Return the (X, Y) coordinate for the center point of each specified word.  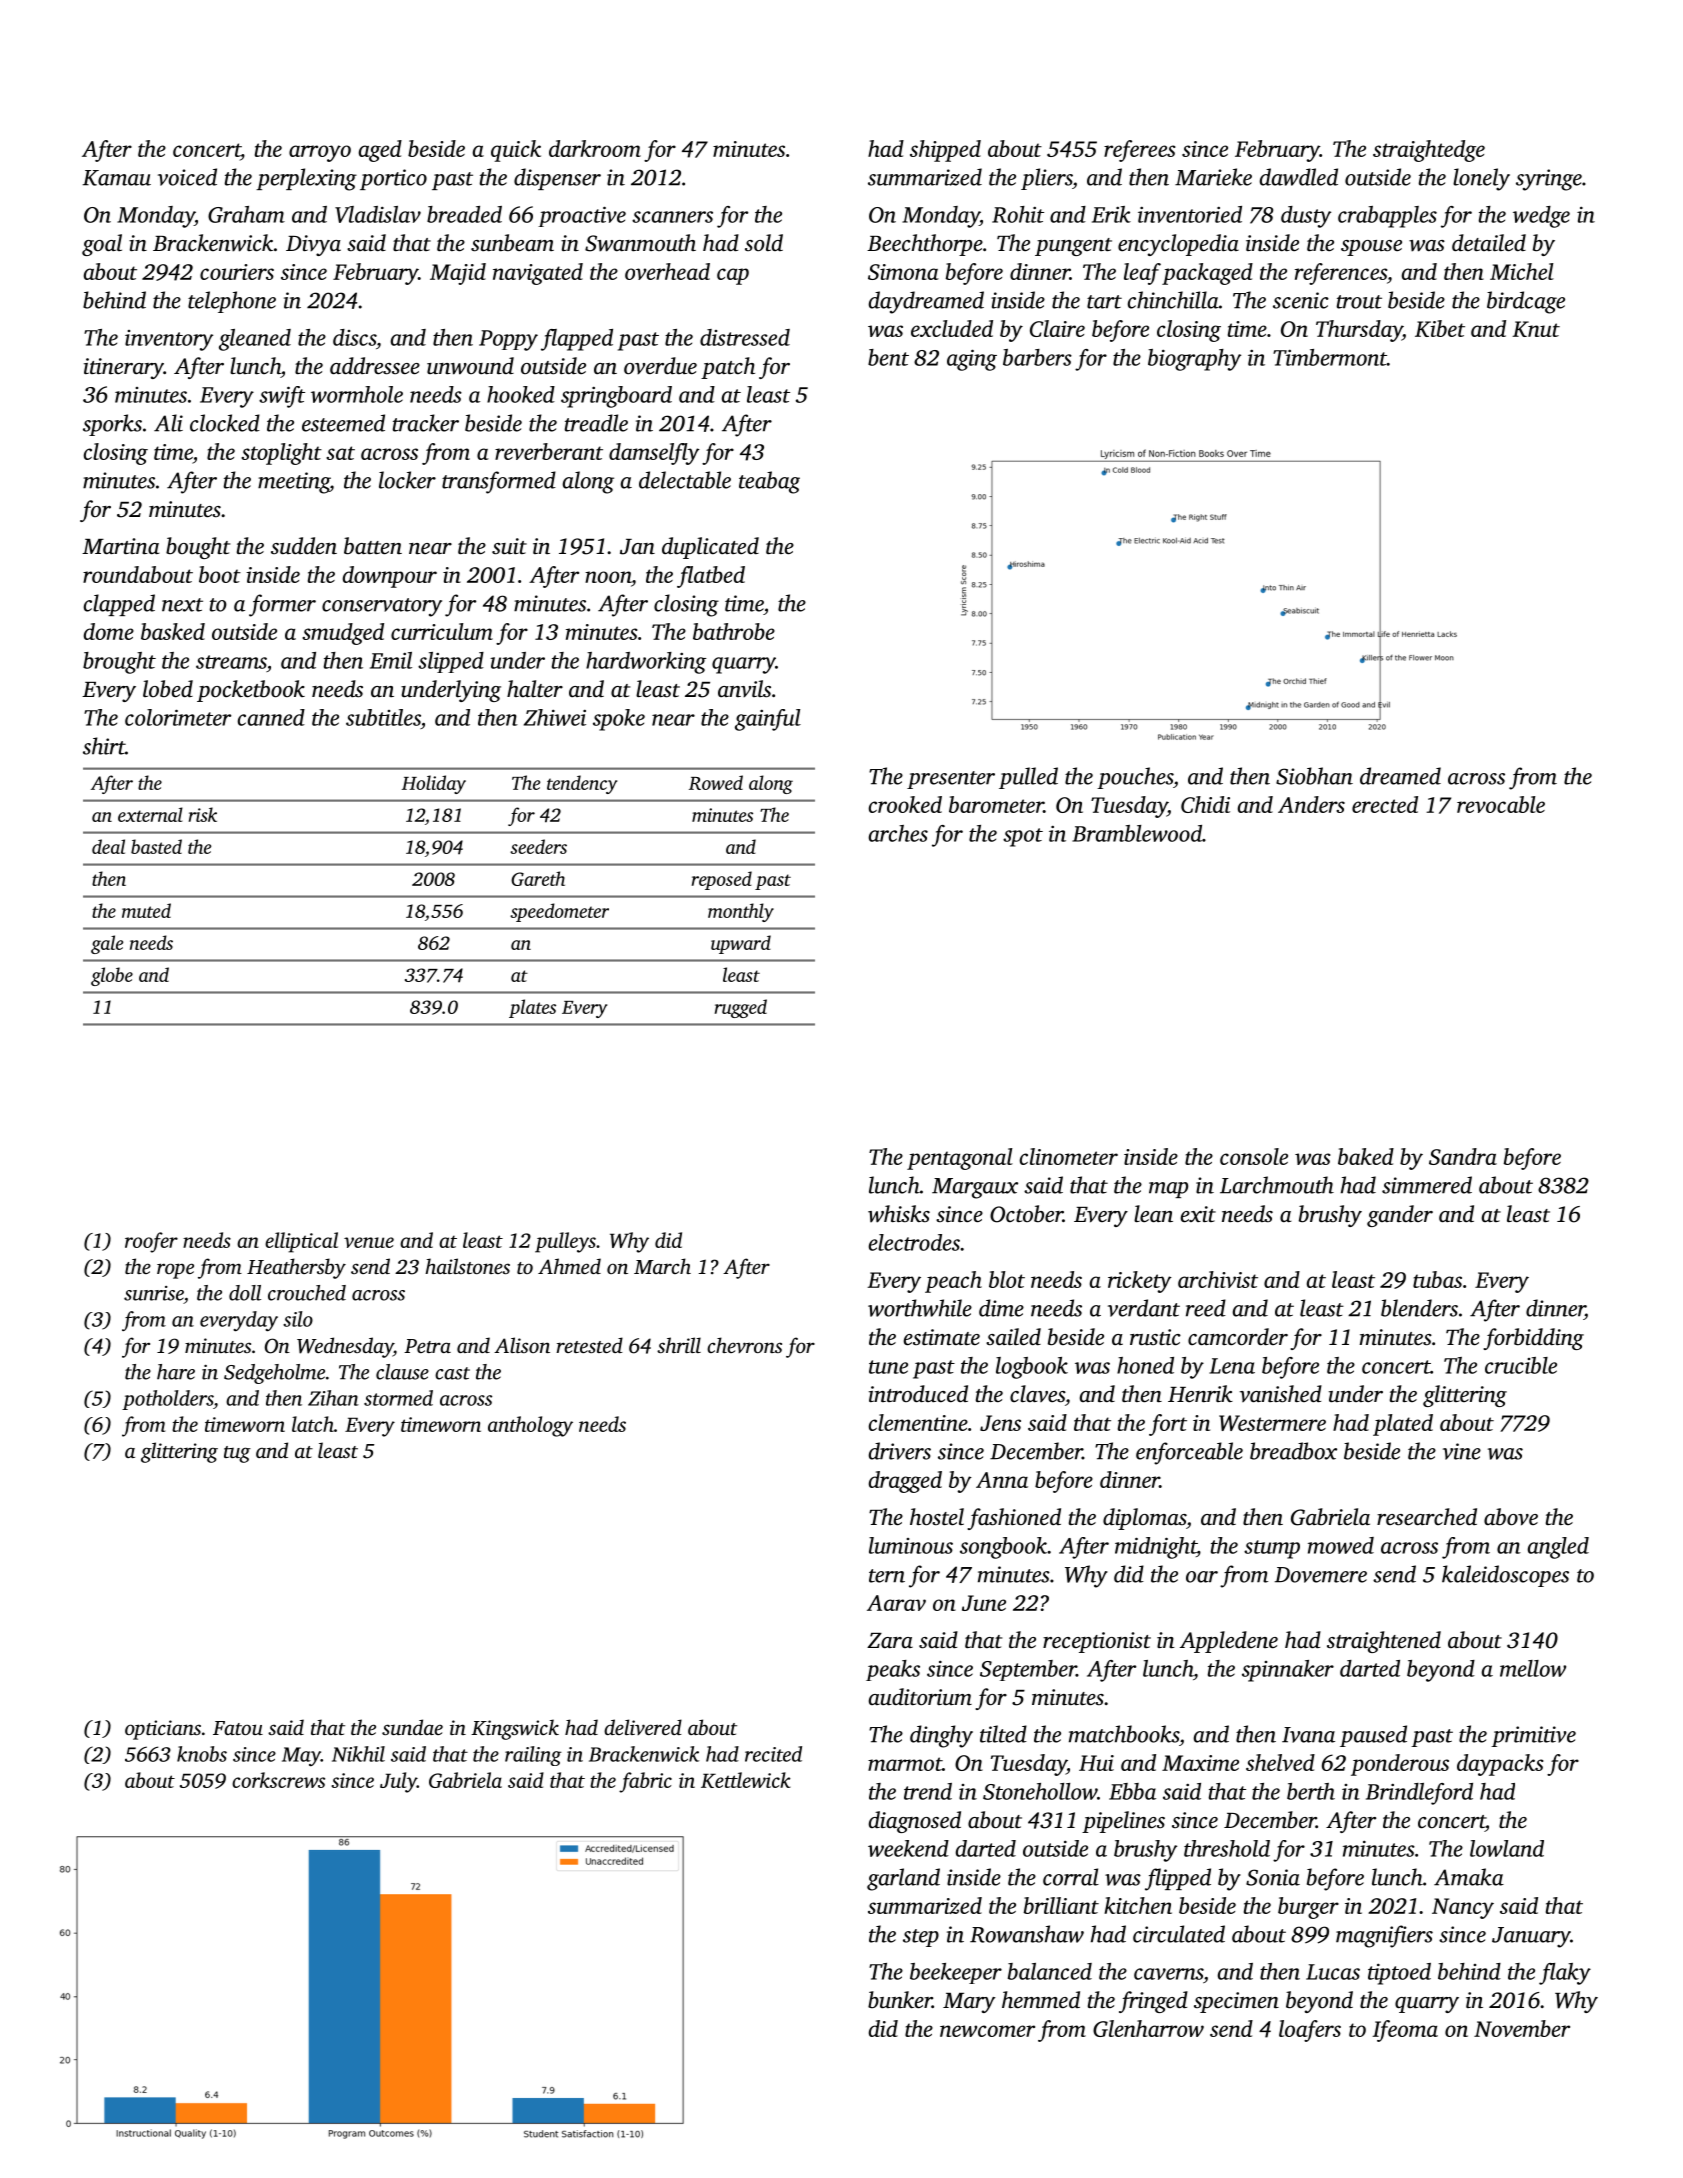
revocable (1501, 804)
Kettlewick (746, 1780)
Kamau (116, 178)
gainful (768, 720)
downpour (390, 577)
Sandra (1463, 1156)
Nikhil (358, 1754)
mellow (1533, 1668)
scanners (672, 217)
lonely (1481, 179)
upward (741, 944)
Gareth (538, 878)
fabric (645, 1782)
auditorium (920, 1697)
